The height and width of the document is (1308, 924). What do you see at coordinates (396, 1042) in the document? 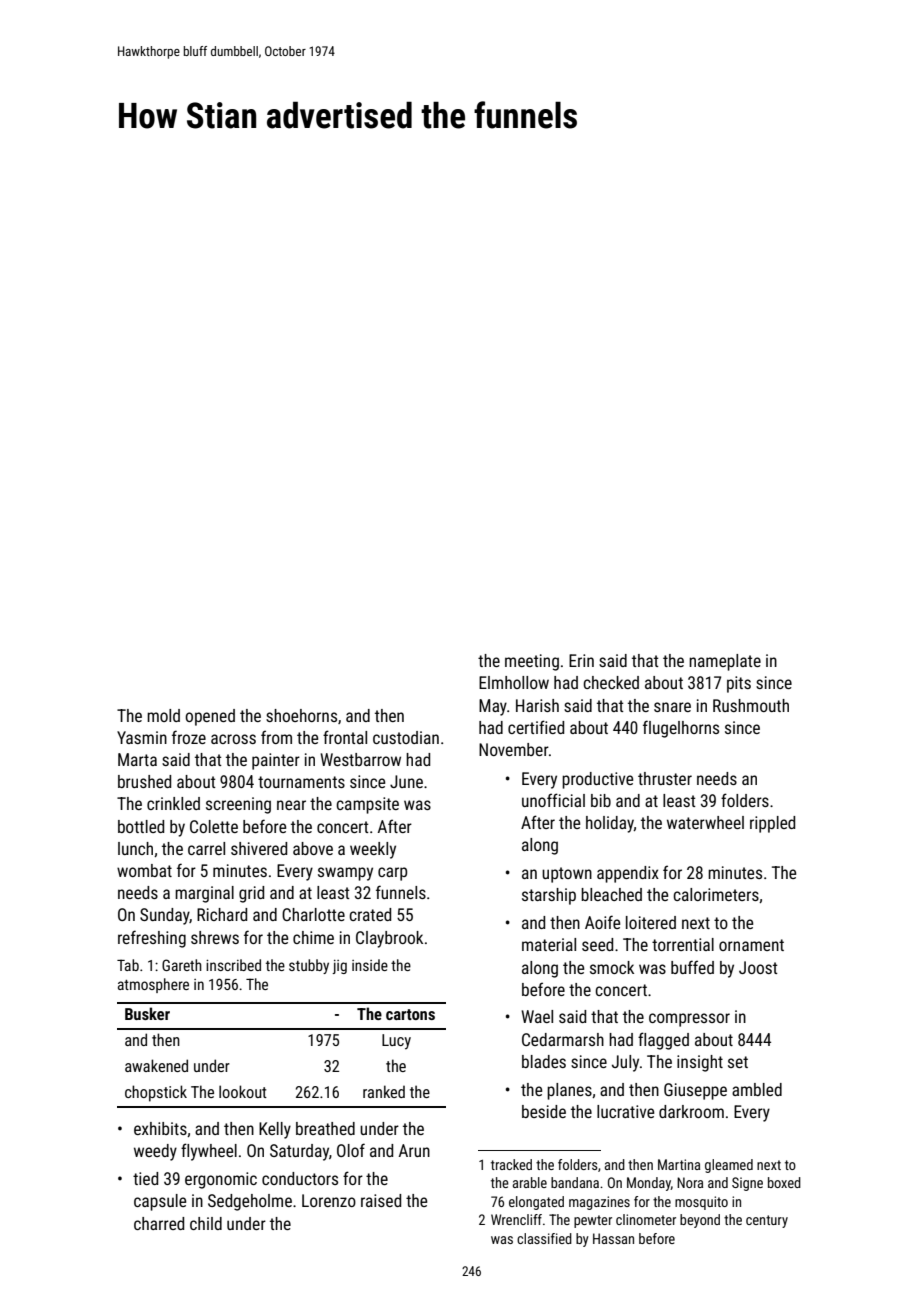
I see `Lucy` at bounding box center [396, 1042].
